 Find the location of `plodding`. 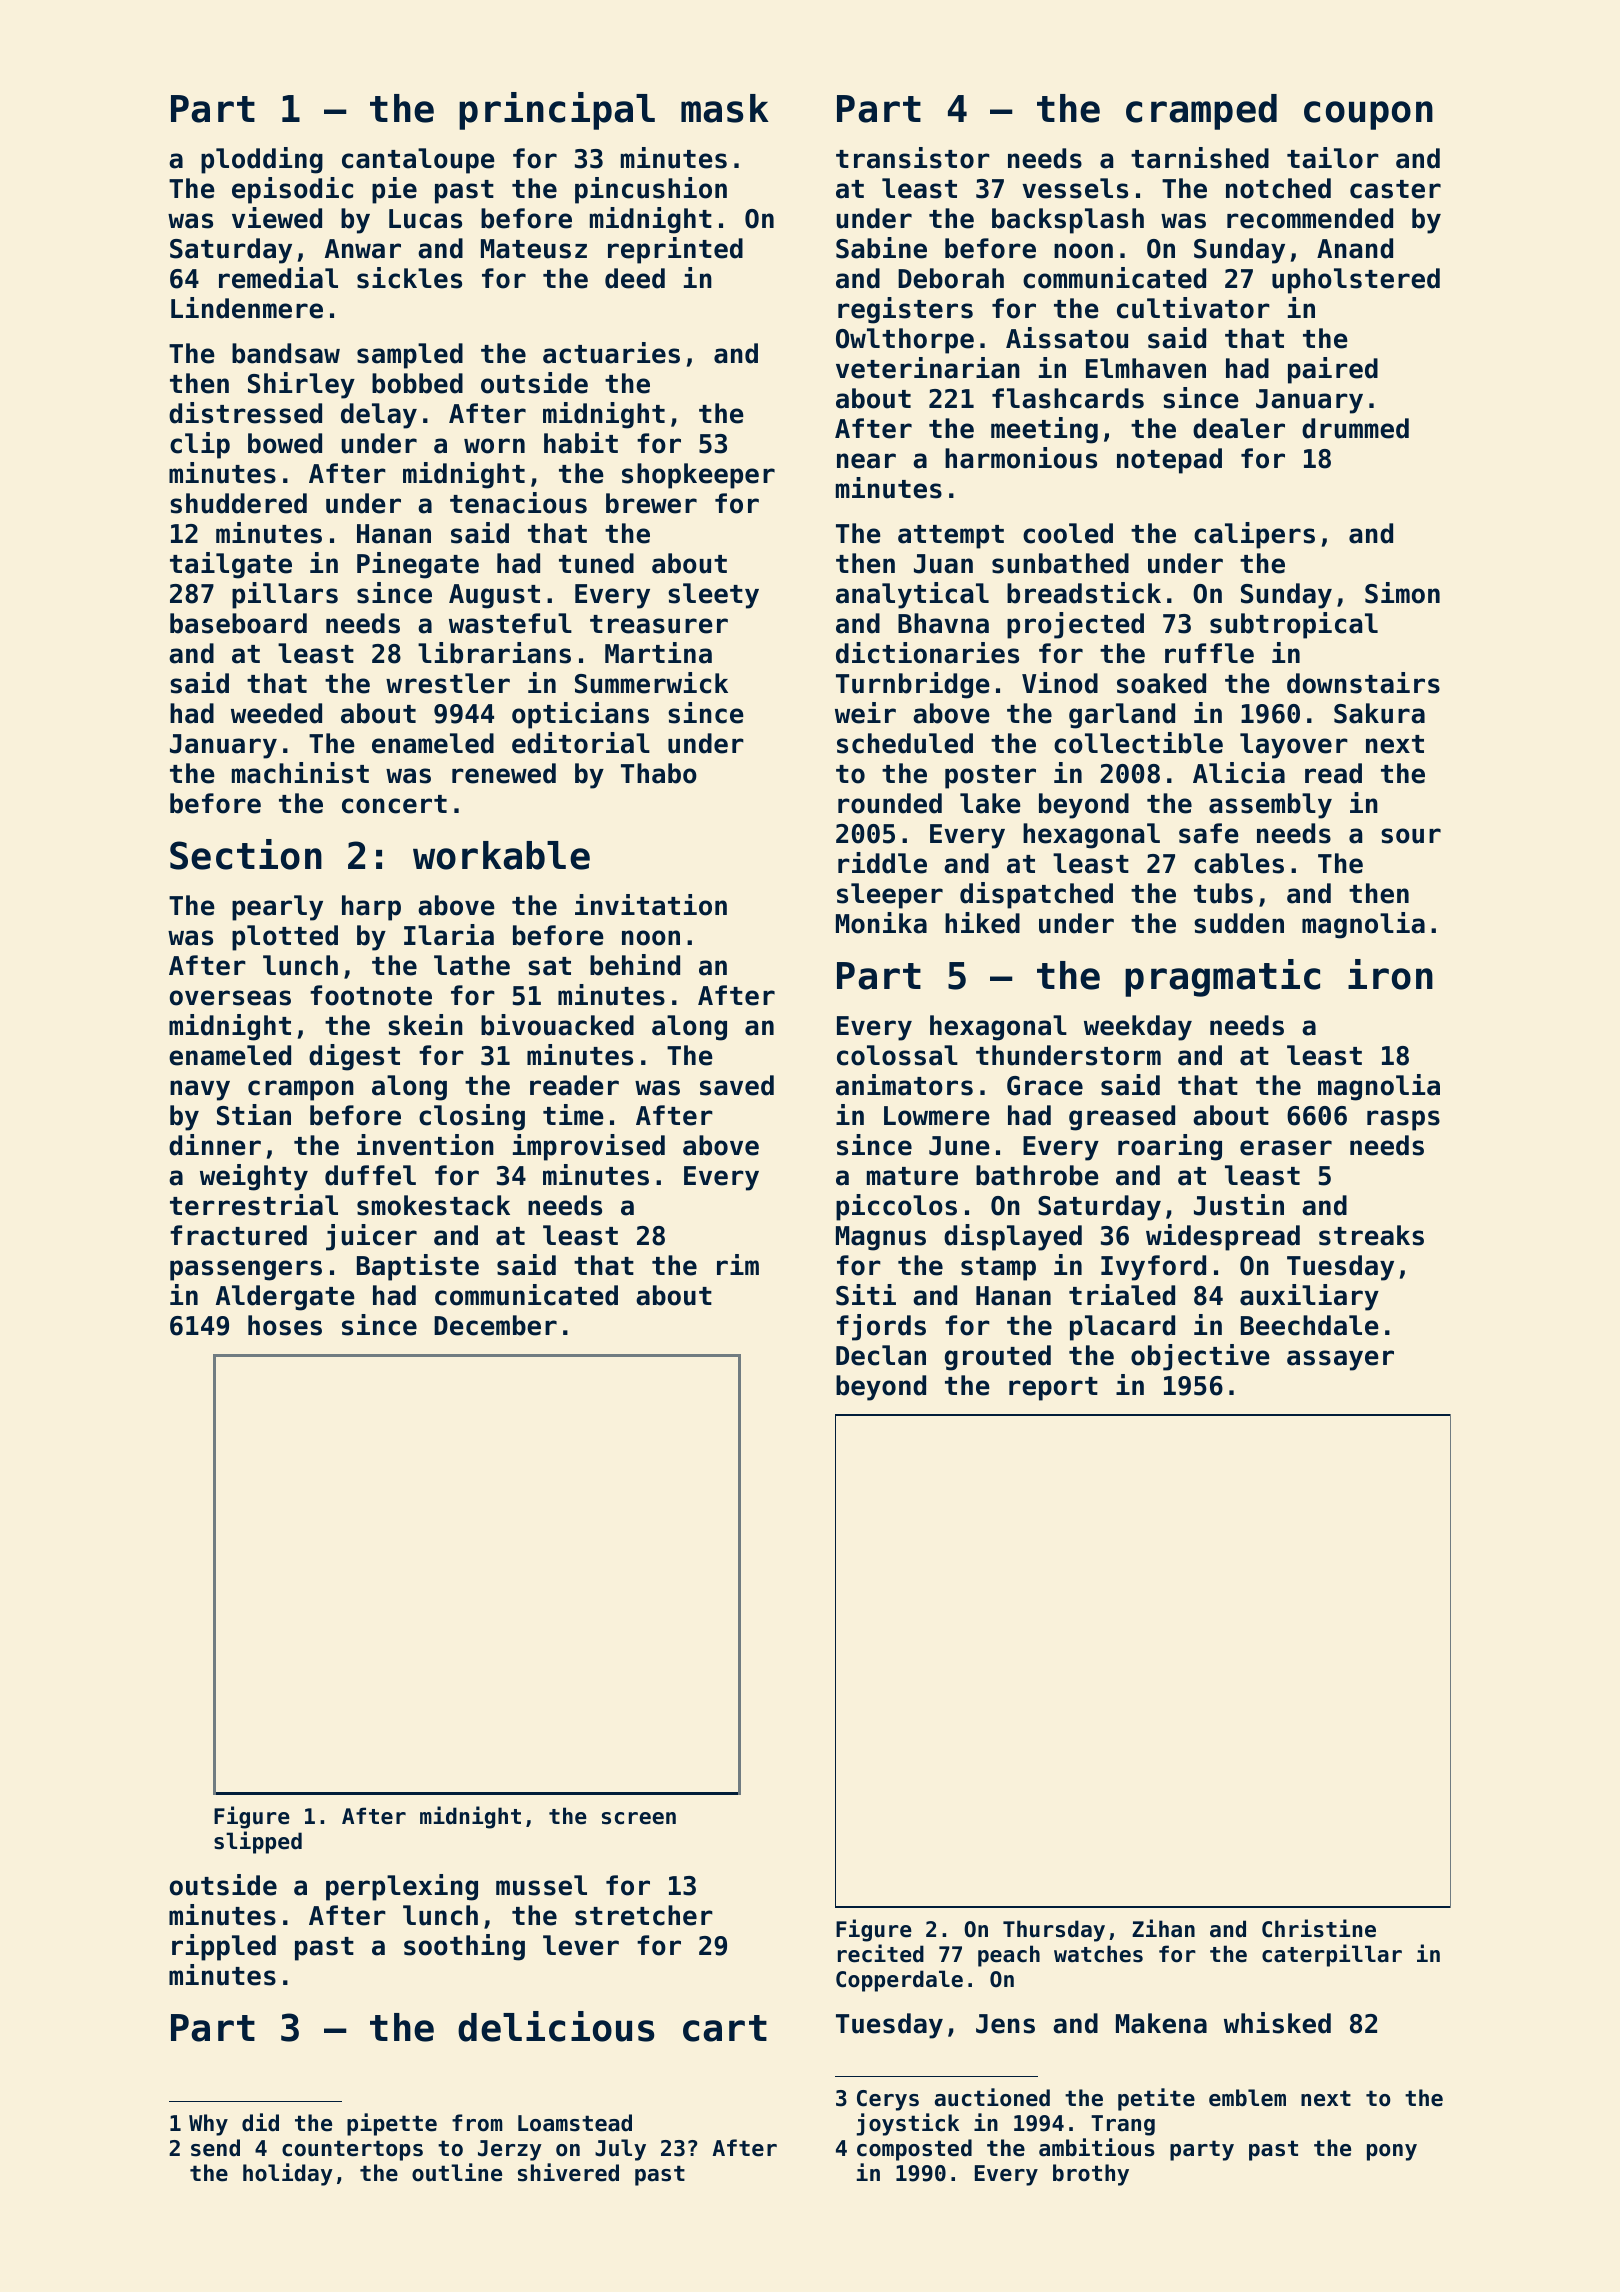

plodding is located at coordinates (262, 160).
